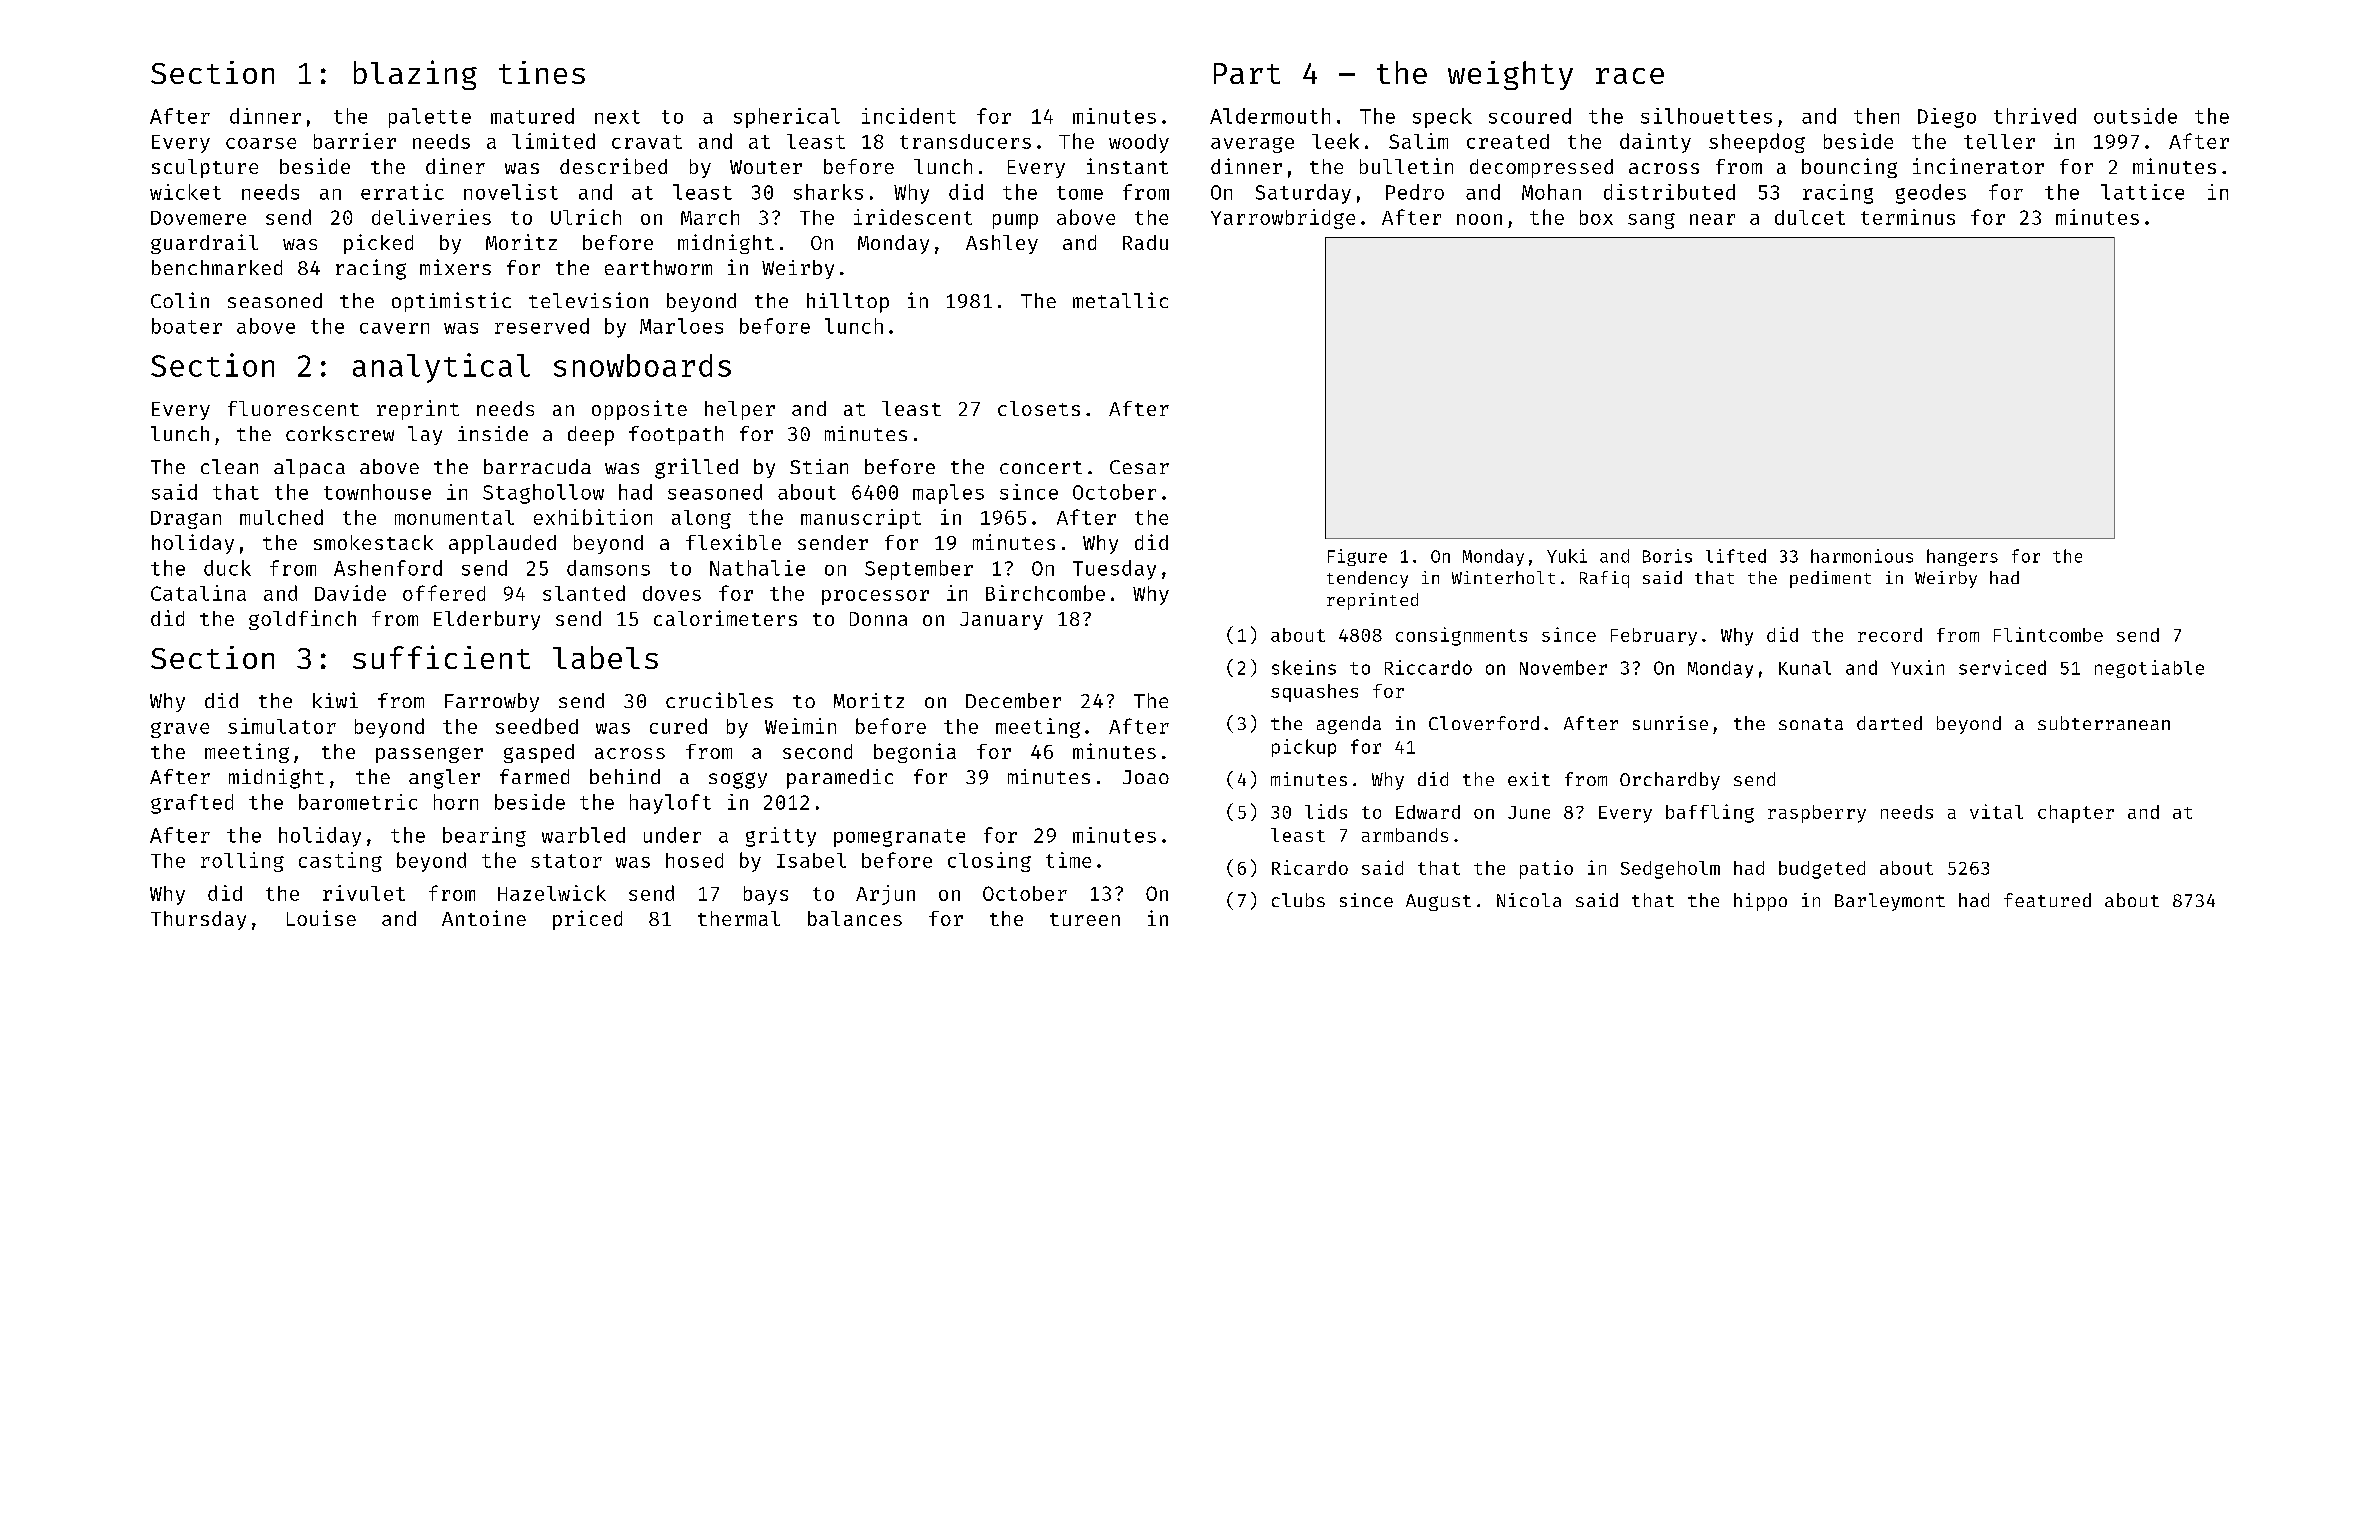 The width and height of the screenshot is (2380, 1540). What do you see at coordinates (855, 918) in the screenshot?
I see `balances` at bounding box center [855, 918].
